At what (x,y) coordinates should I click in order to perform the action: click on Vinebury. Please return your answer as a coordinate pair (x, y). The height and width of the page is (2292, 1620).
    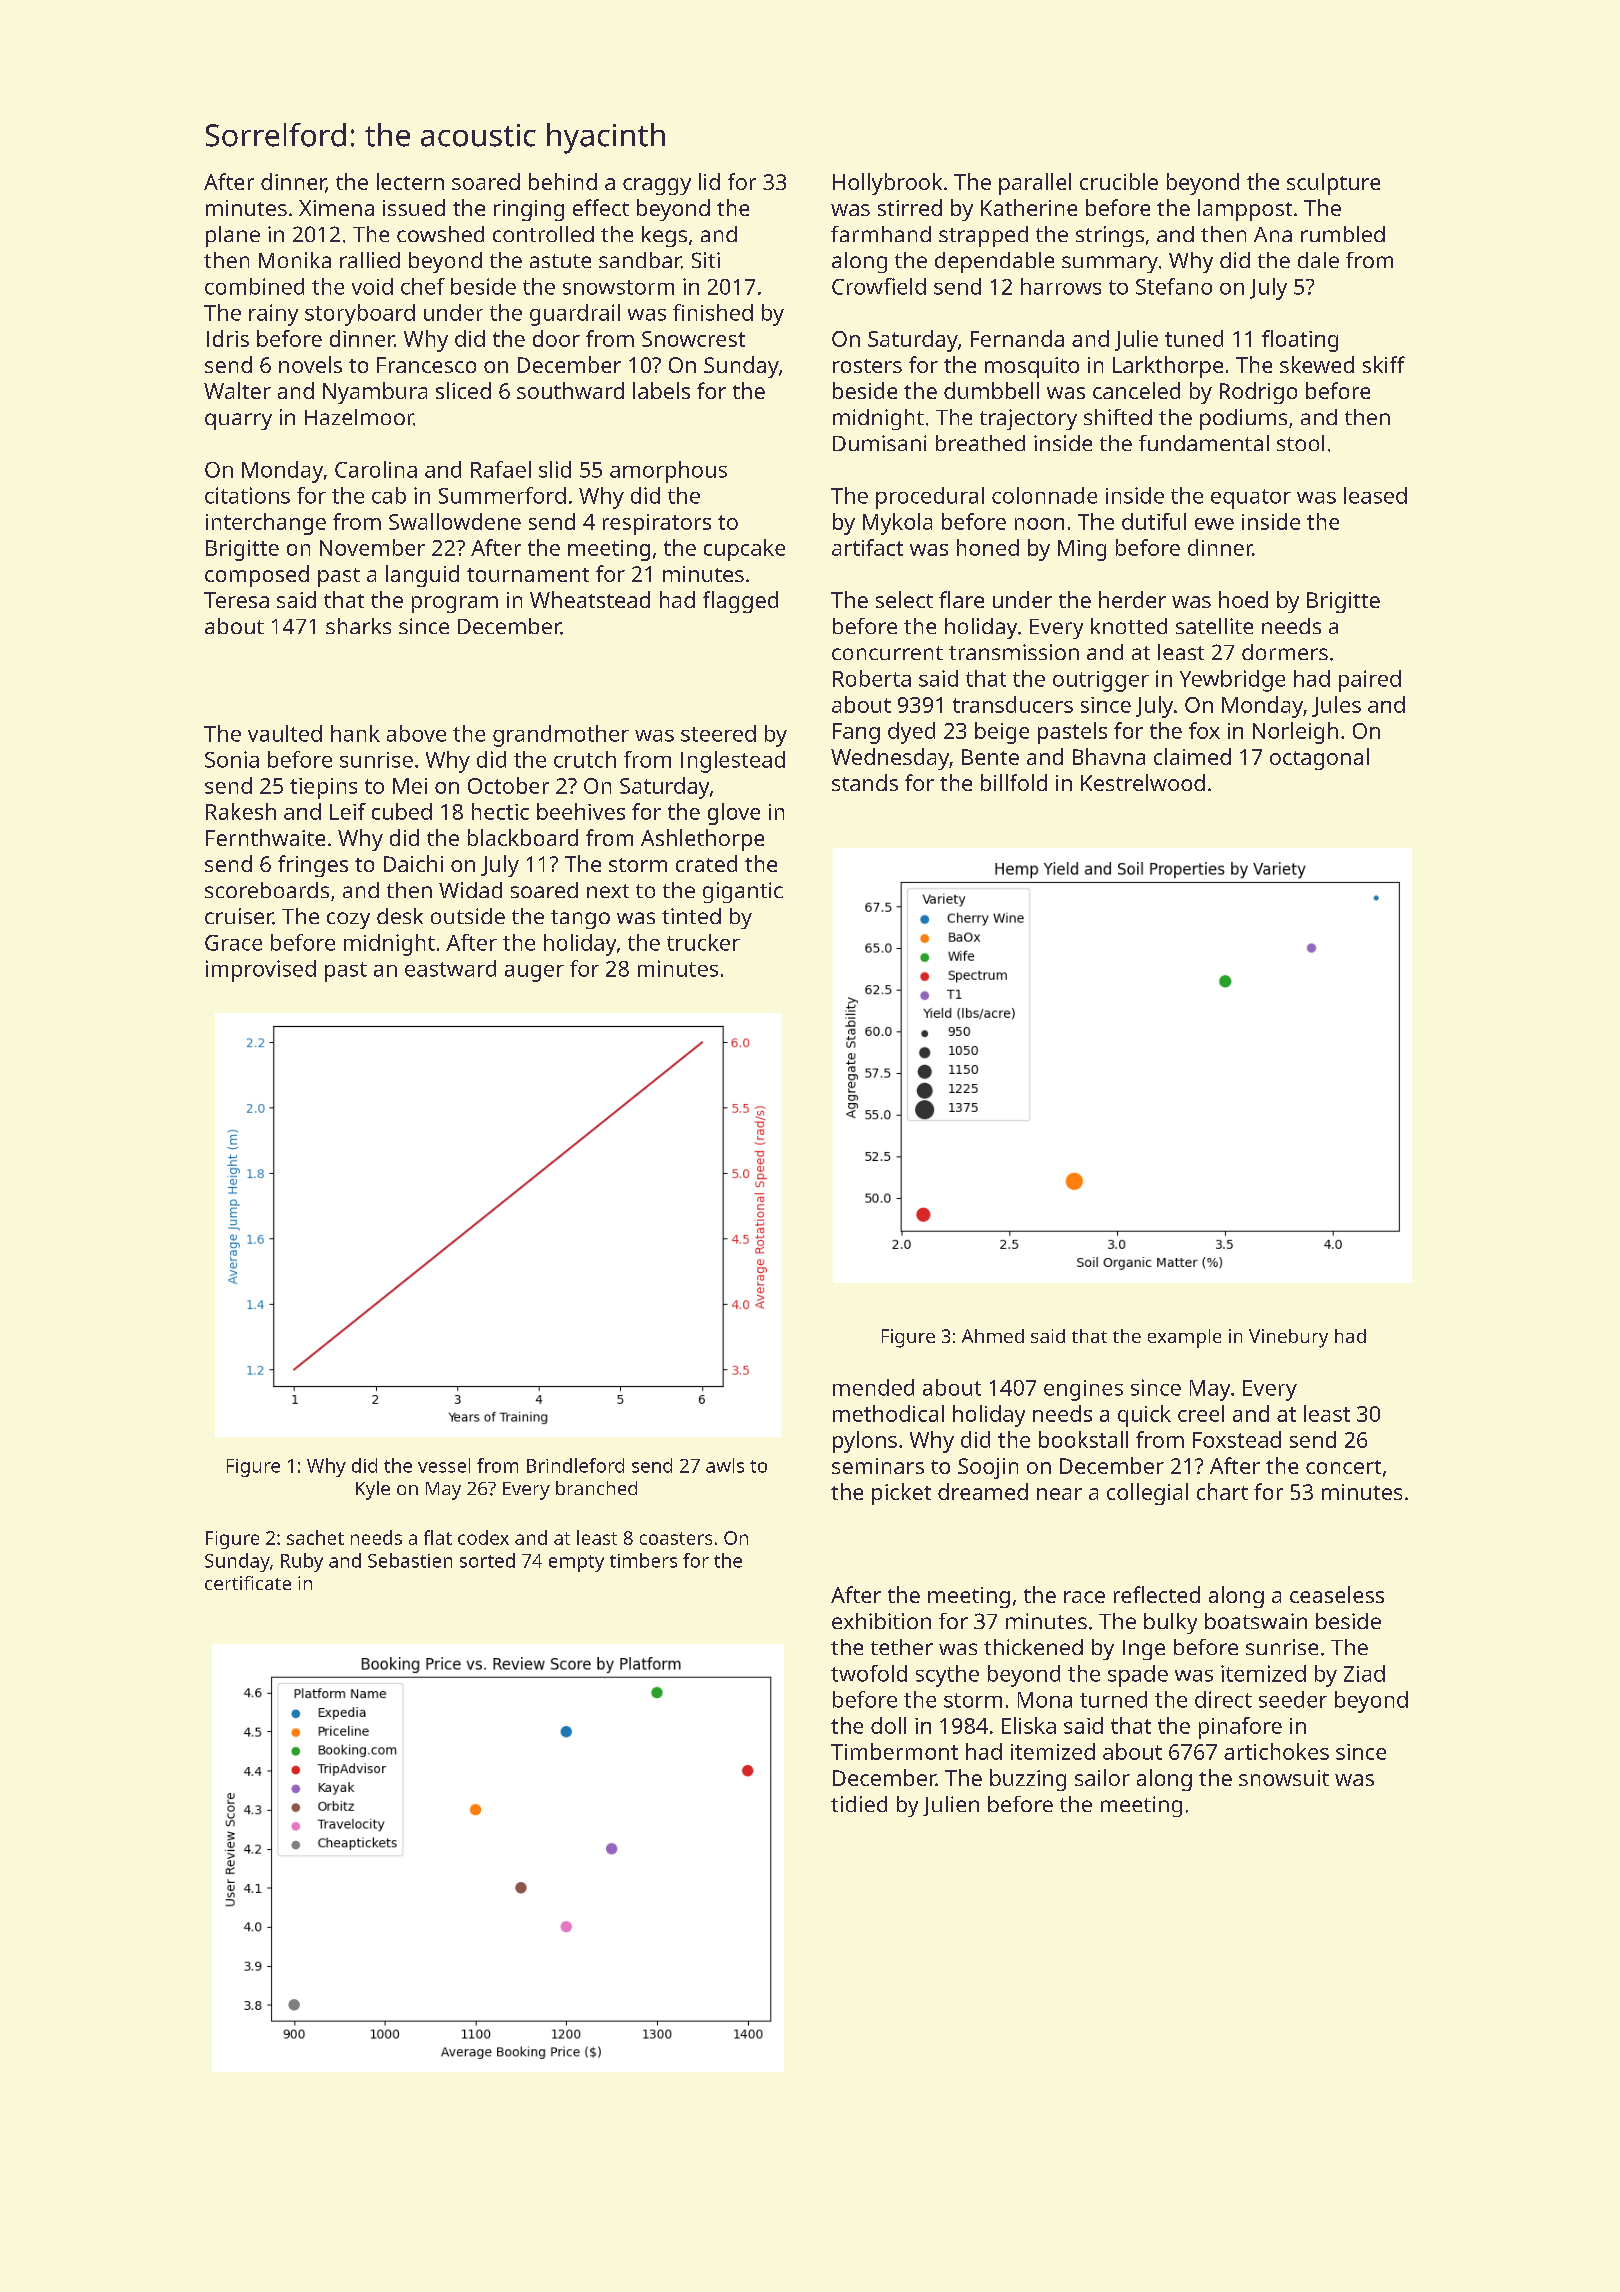
    Looking at the image, I should click on (1288, 1338).
